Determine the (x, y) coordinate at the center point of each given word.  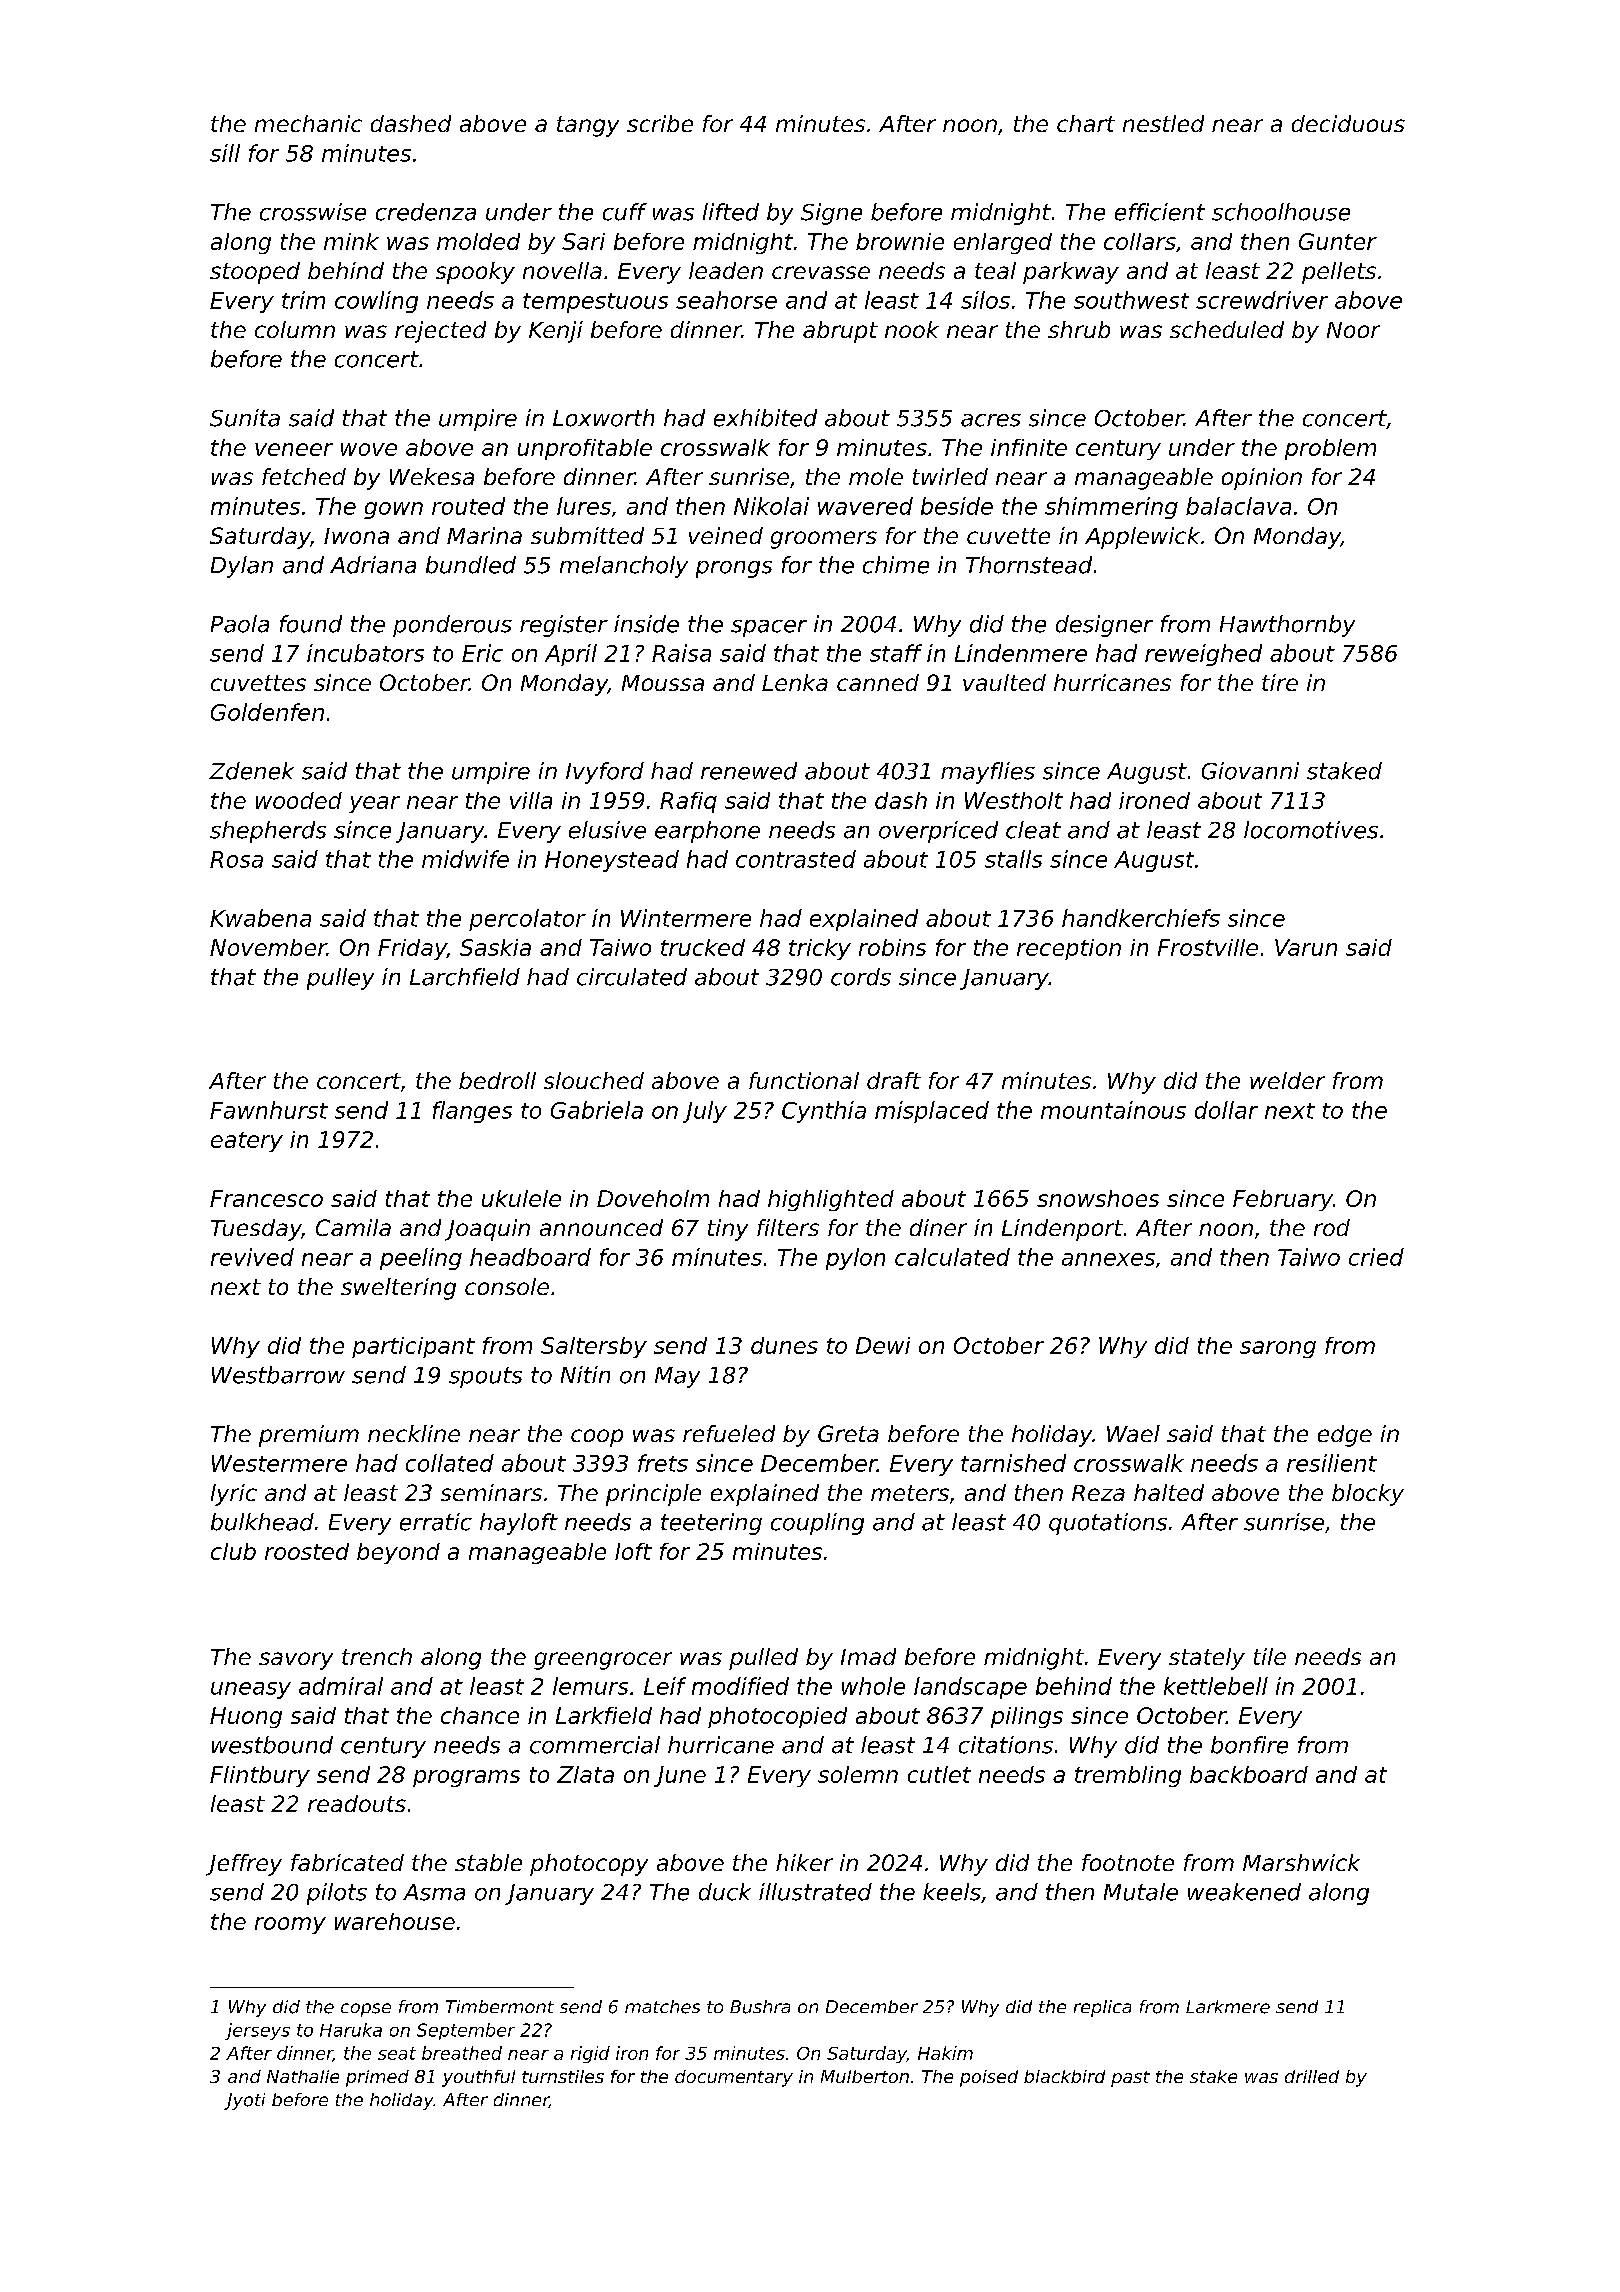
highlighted (831, 1200)
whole (873, 1686)
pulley (340, 979)
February (1283, 1200)
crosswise (313, 212)
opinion (1262, 479)
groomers (824, 540)
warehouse (395, 1921)
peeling (421, 1259)
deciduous (1348, 123)
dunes (784, 1345)
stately (1207, 1659)
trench (377, 1656)
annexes (1108, 1259)
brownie (900, 241)
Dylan (242, 567)
